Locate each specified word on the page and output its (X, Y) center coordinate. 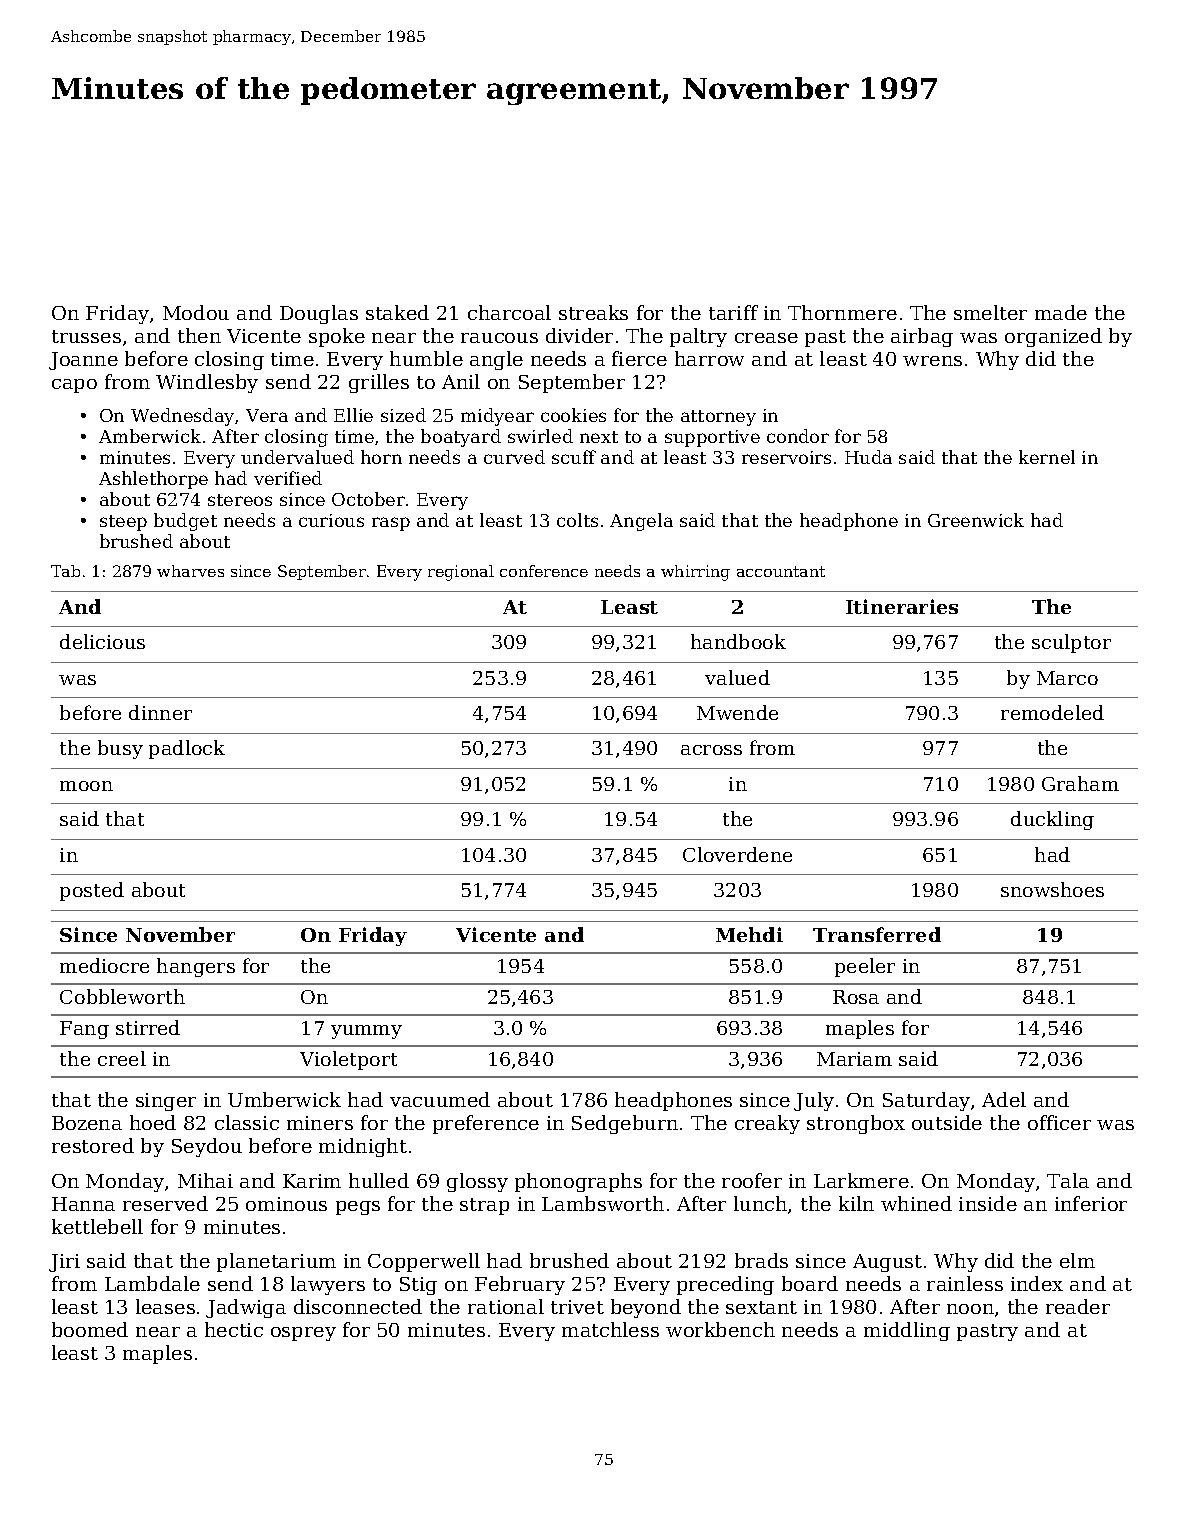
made (1061, 312)
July (814, 1101)
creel (122, 1058)
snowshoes (1052, 889)
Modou (196, 312)
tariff (733, 312)
